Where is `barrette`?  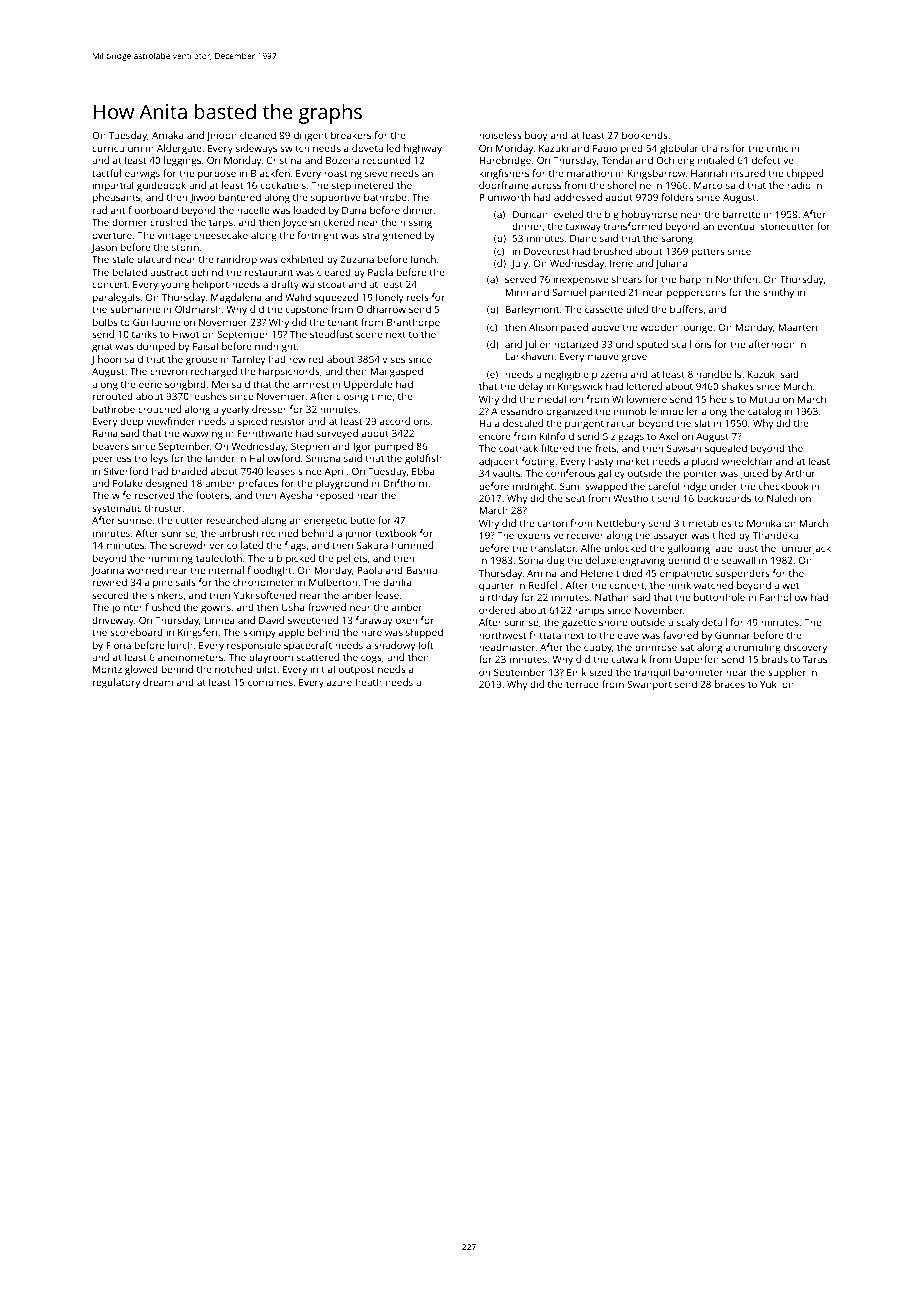 barrette is located at coordinates (741, 214).
